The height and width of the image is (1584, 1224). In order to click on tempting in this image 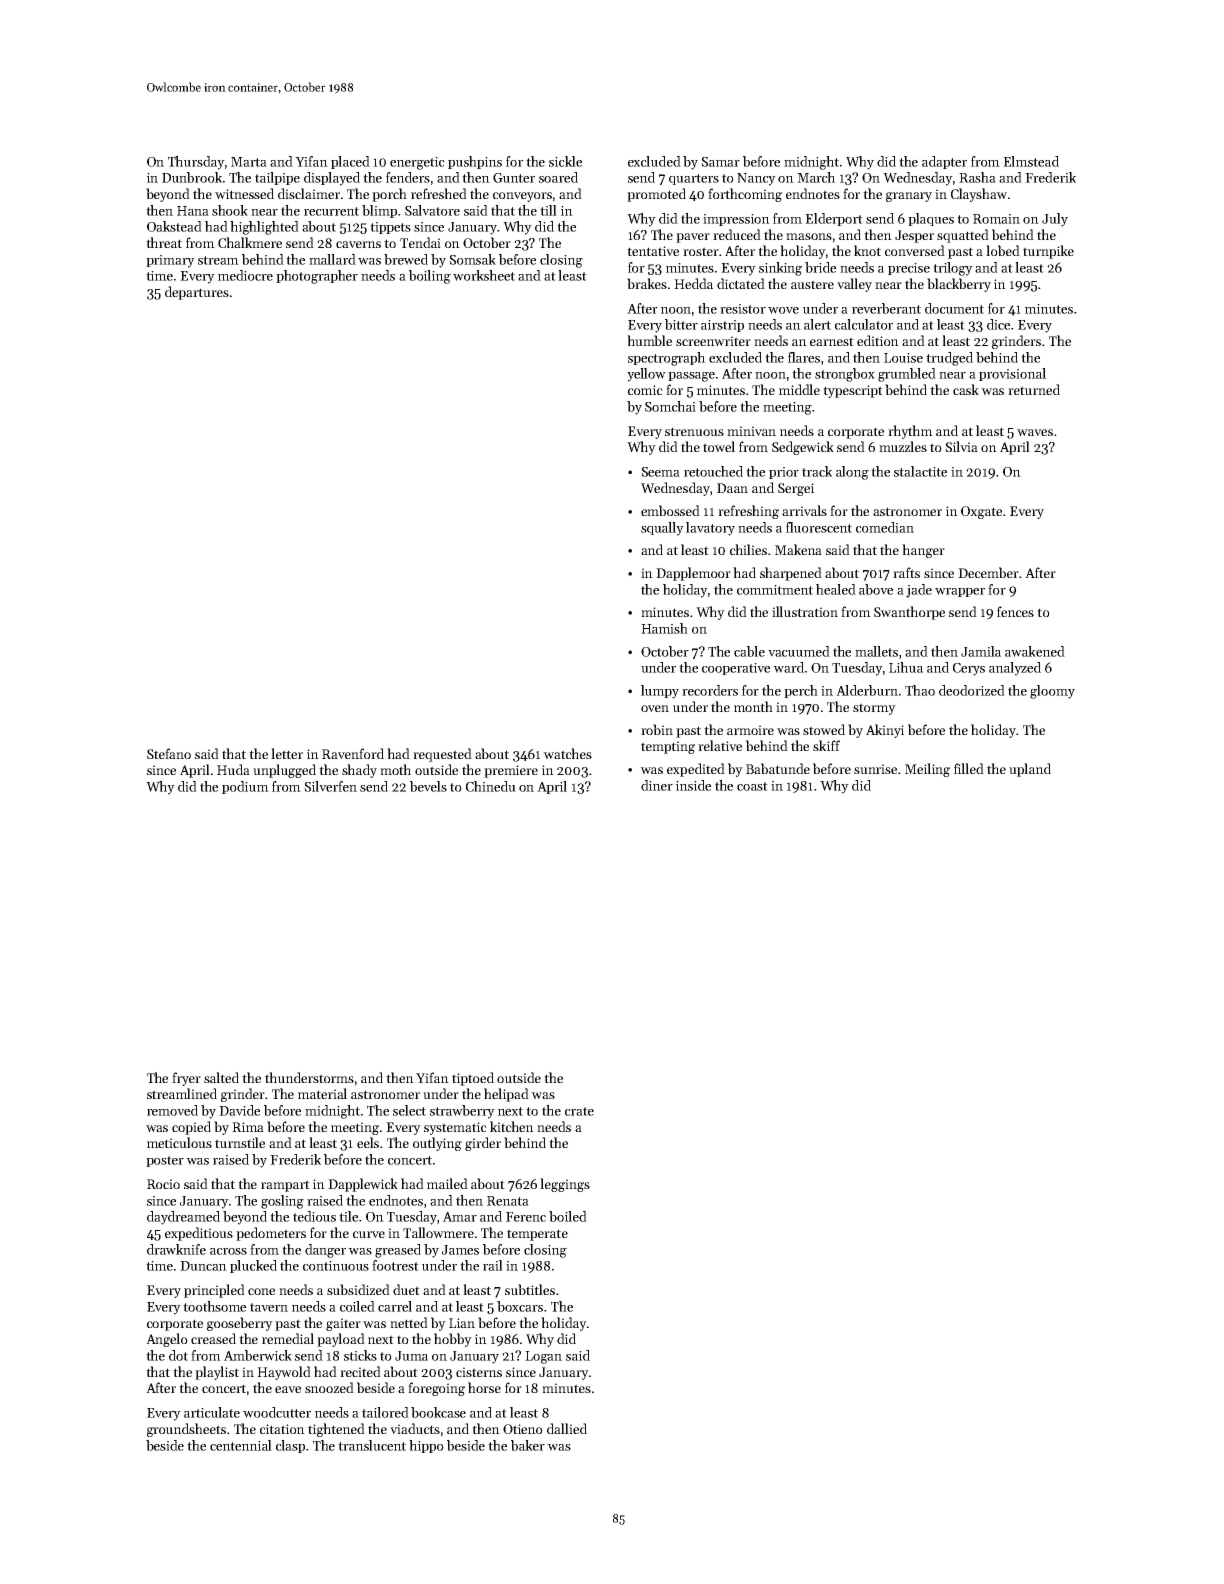, I will do `click(668, 747)`.
